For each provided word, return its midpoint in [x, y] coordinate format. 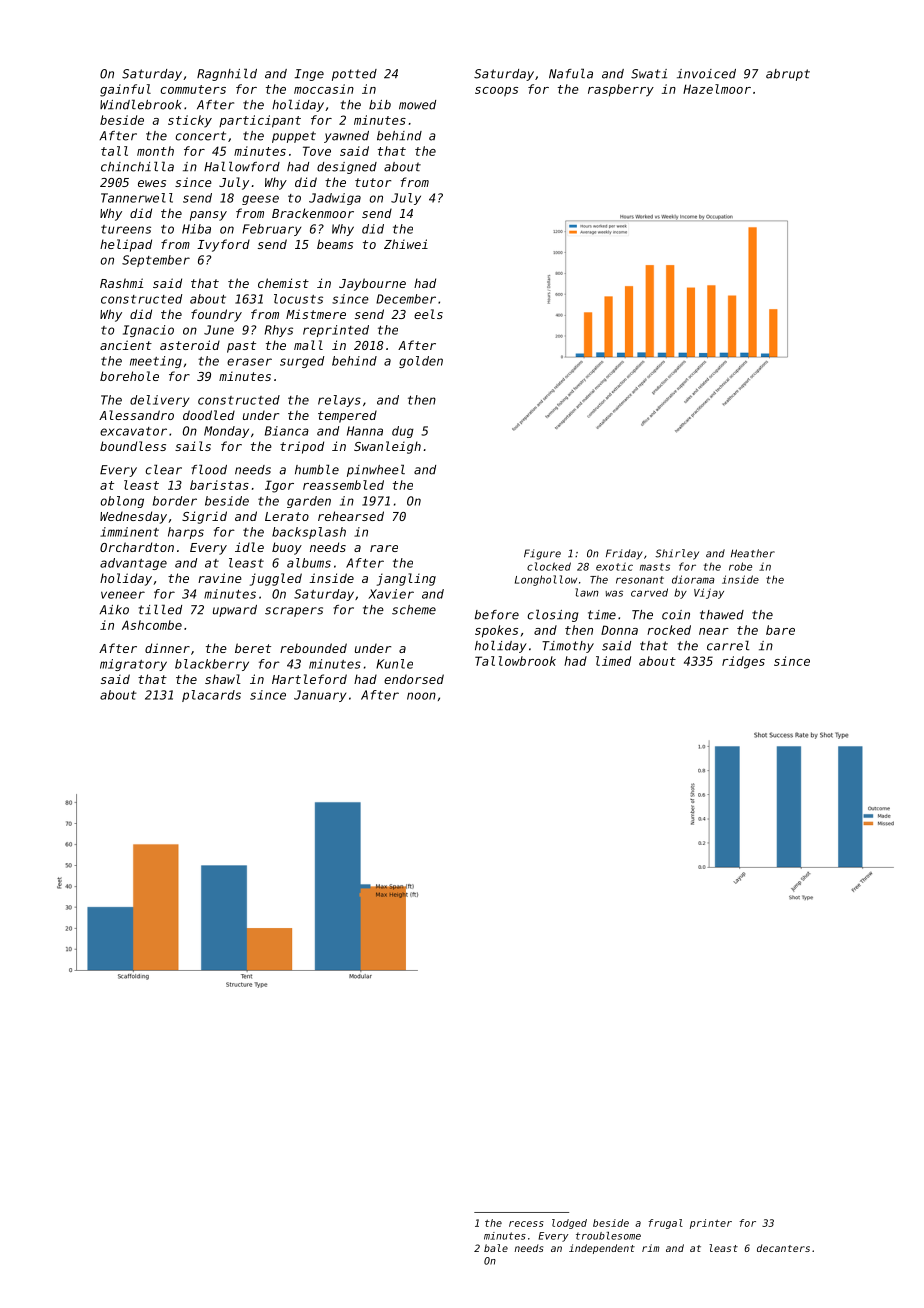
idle [249, 547]
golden [421, 362]
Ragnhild [227, 74]
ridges [743, 662]
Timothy [568, 647]
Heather [753, 553]
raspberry [621, 90]
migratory [133, 665]
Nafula [571, 73]
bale [496, 1248]
